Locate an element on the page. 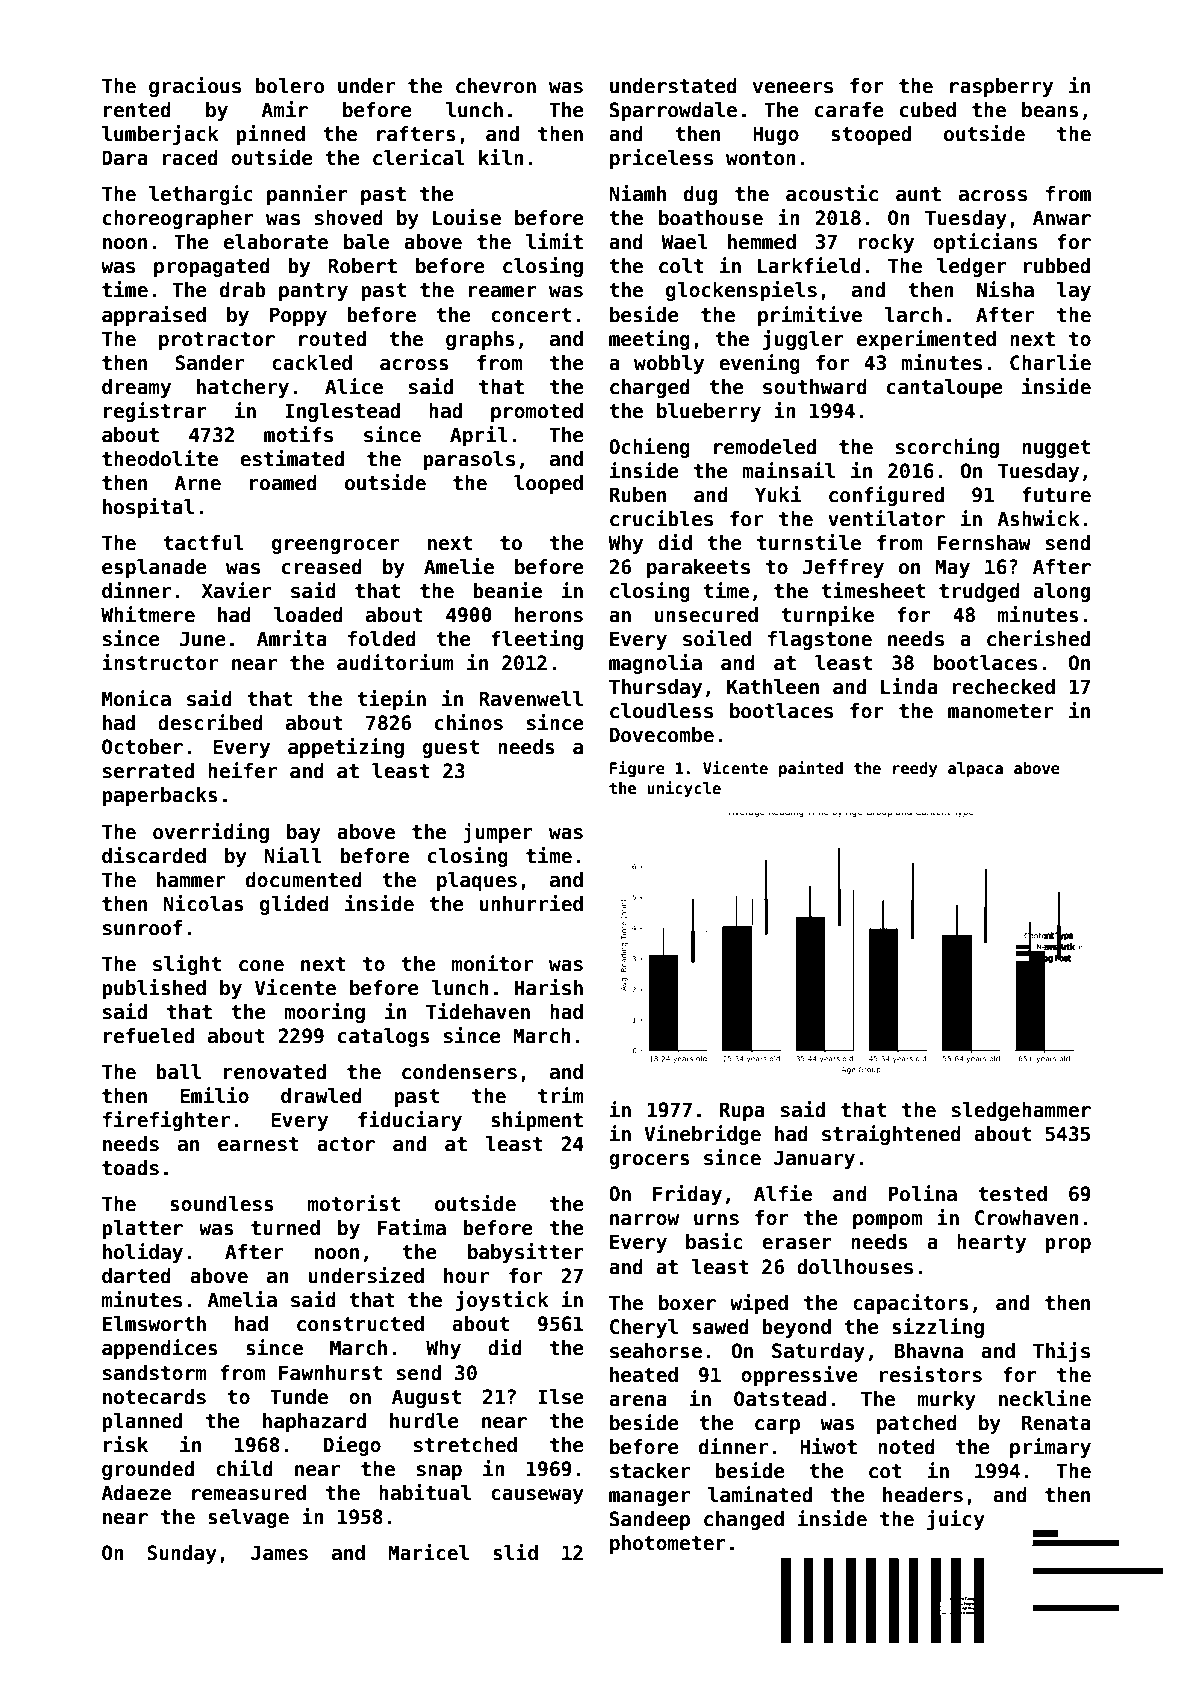 The image size is (1193, 1688). Xavier is located at coordinates (236, 590).
